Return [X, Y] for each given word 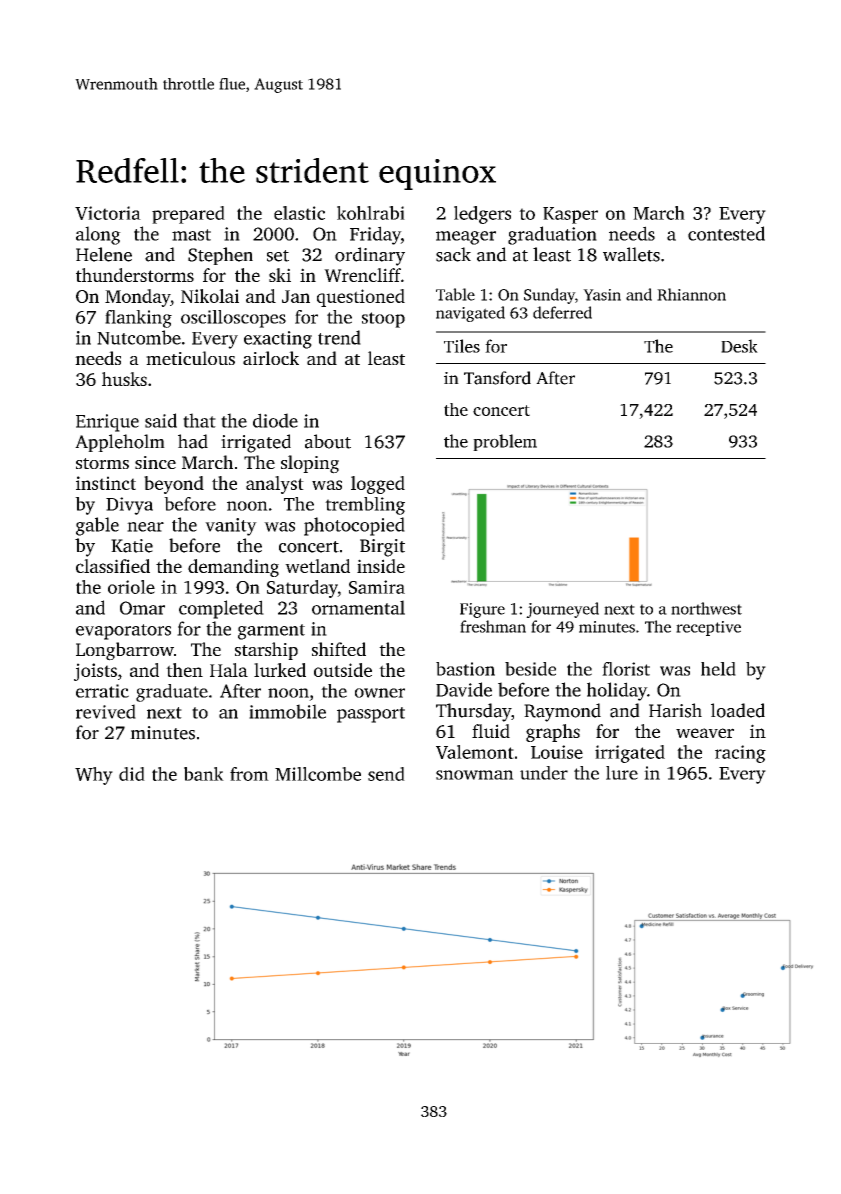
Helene [104, 254]
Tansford [497, 378]
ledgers [482, 215]
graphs [553, 733]
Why [94, 776]
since [155, 462]
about [328, 441]
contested [726, 233]
